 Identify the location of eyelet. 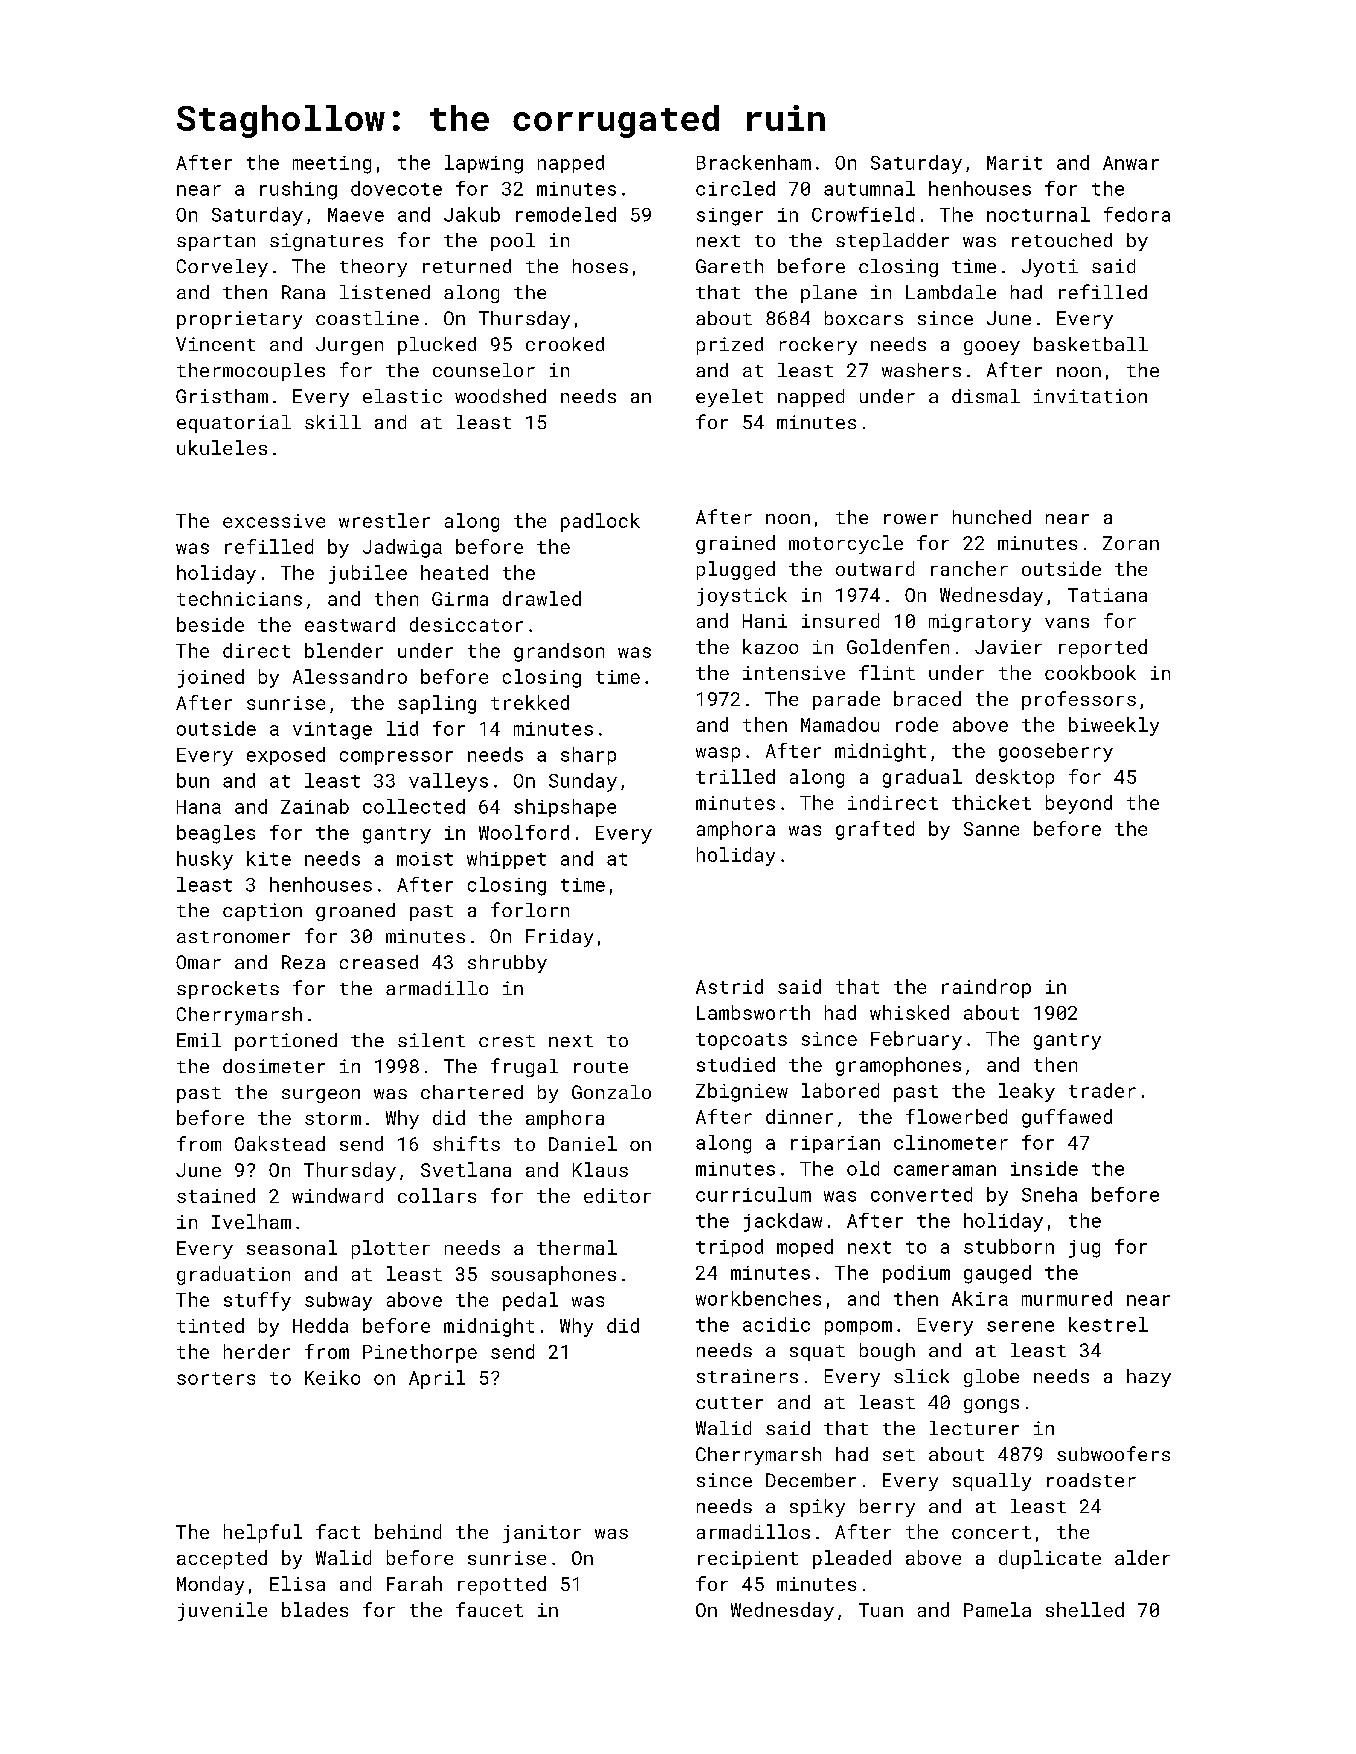
(729, 398).
